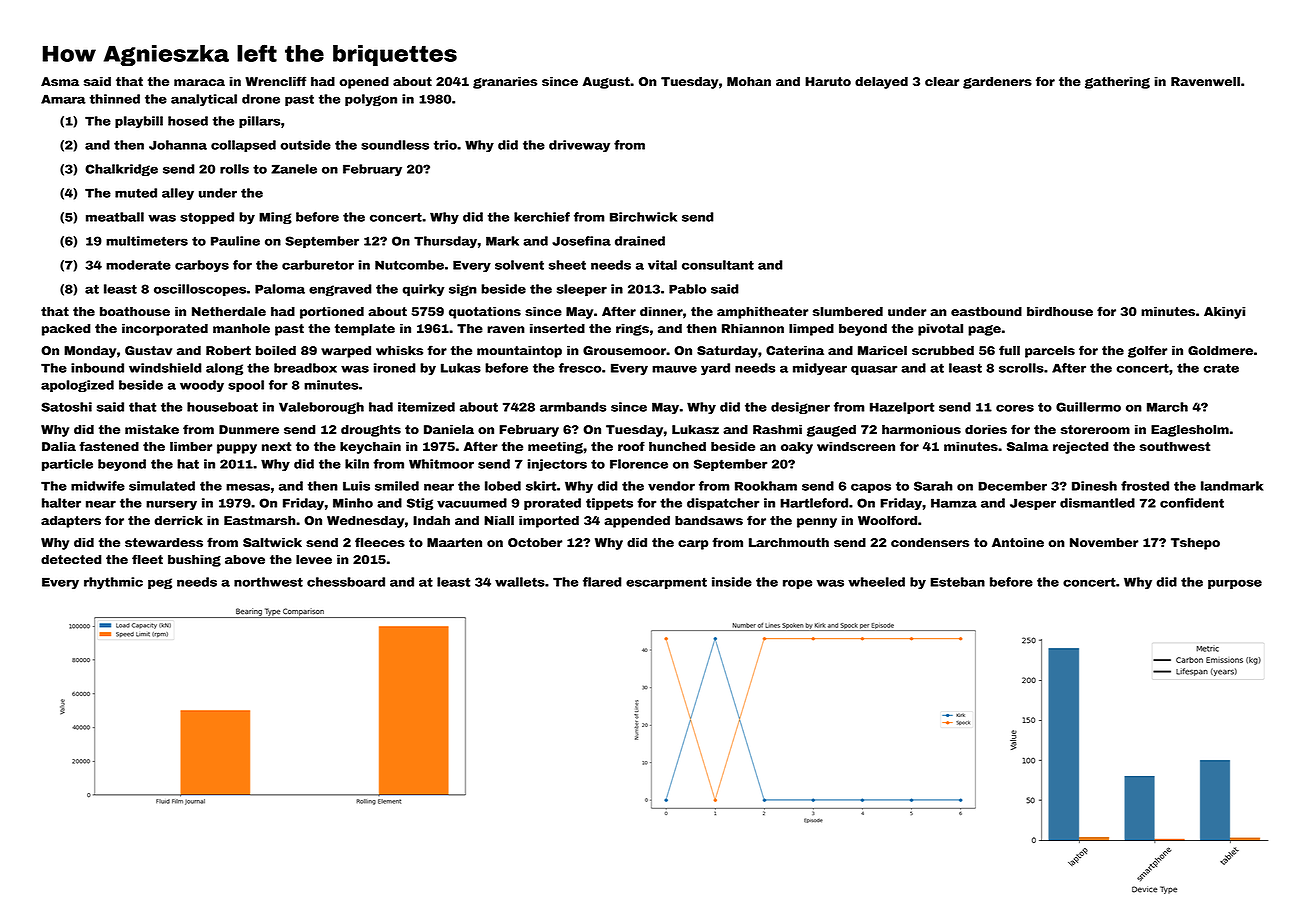 The width and height of the page is (1308, 924). What do you see at coordinates (135, 311) in the page?
I see `boathouse` at bounding box center [135, 311].
